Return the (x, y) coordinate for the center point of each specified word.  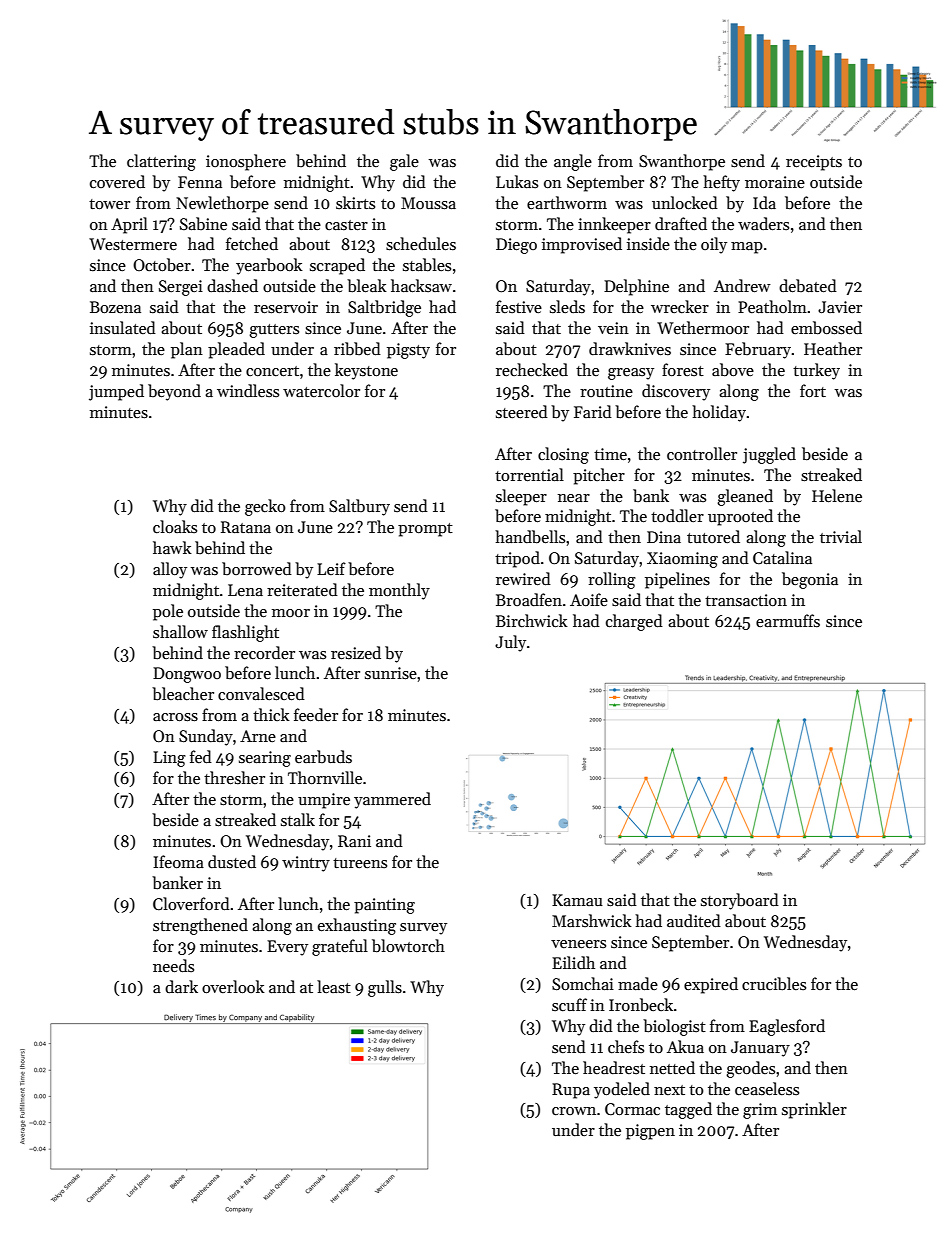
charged (634, 622)
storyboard (740, 901)
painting (384, 906)
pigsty (408, 351)
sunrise (391, 673)
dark (181, 986)
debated (808, 285)
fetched (252, 243)
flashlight (245, 633)
